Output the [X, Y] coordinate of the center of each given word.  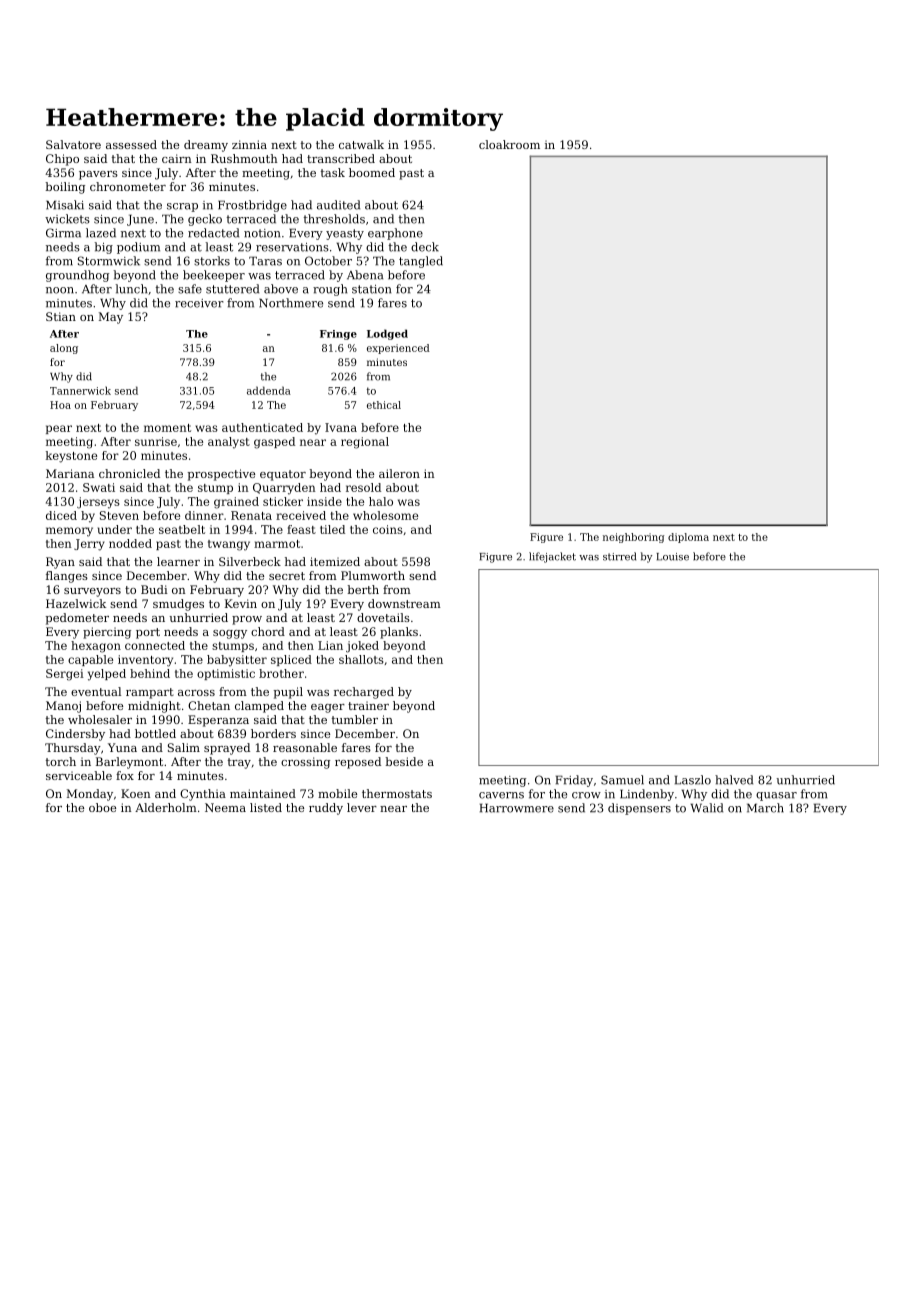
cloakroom [509, 144]
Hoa [60, 405]
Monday [90, 795]
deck [425, 247]
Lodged [387, 334]
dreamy [206, 146]
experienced [398, 349]
